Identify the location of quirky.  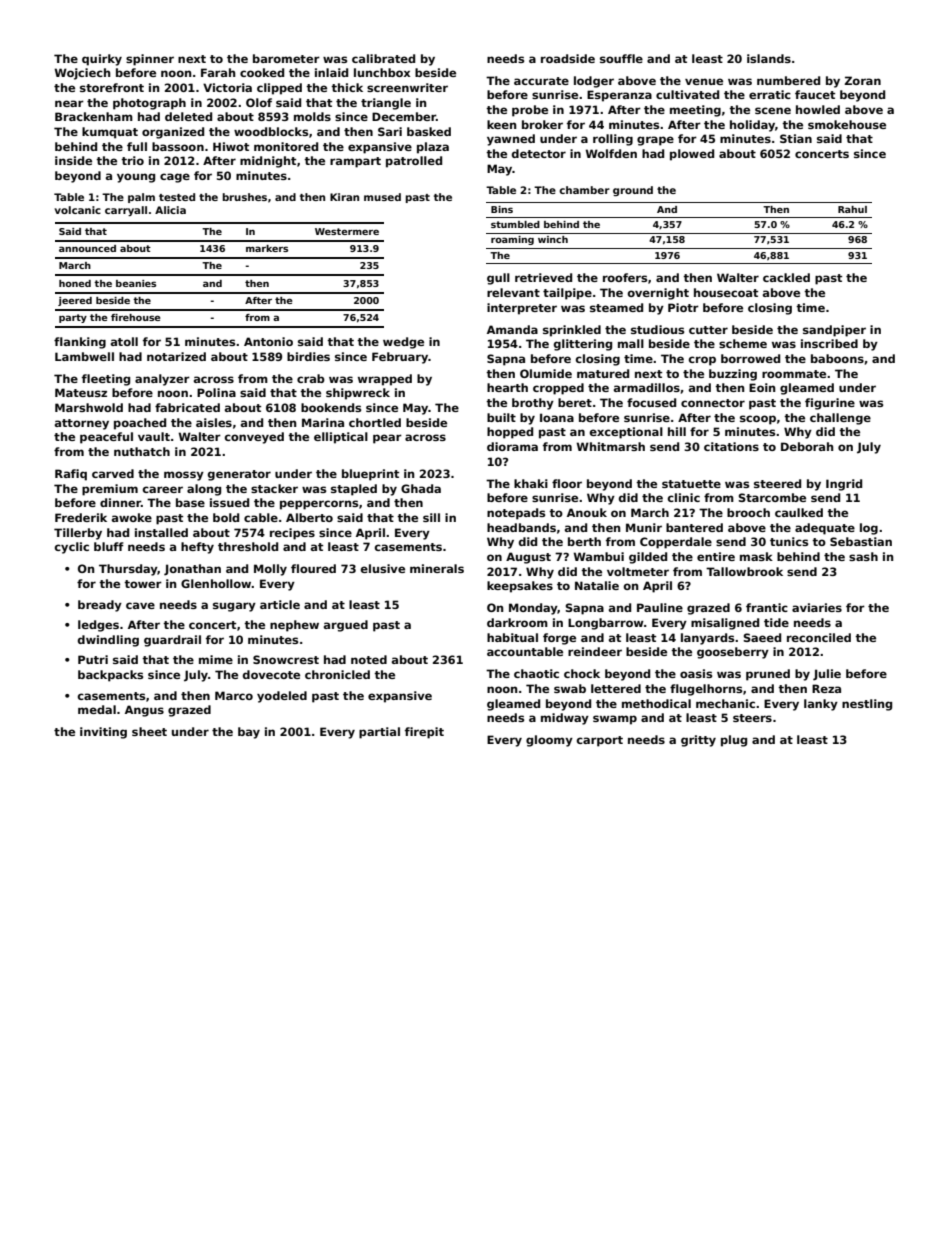
(102, 60).
